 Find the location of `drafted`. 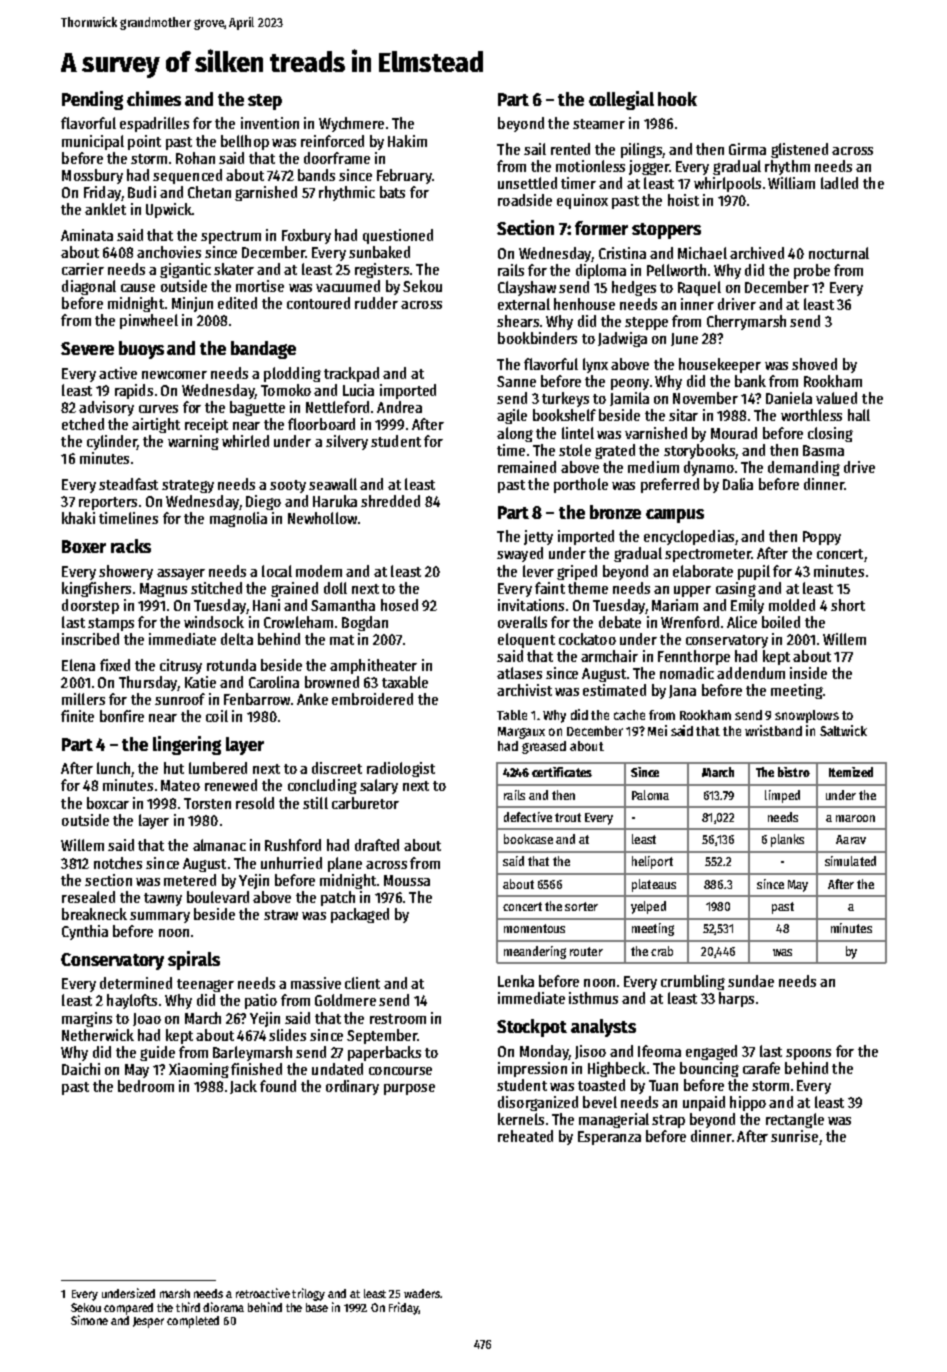

drafted is located at coordinates (377, 845).
